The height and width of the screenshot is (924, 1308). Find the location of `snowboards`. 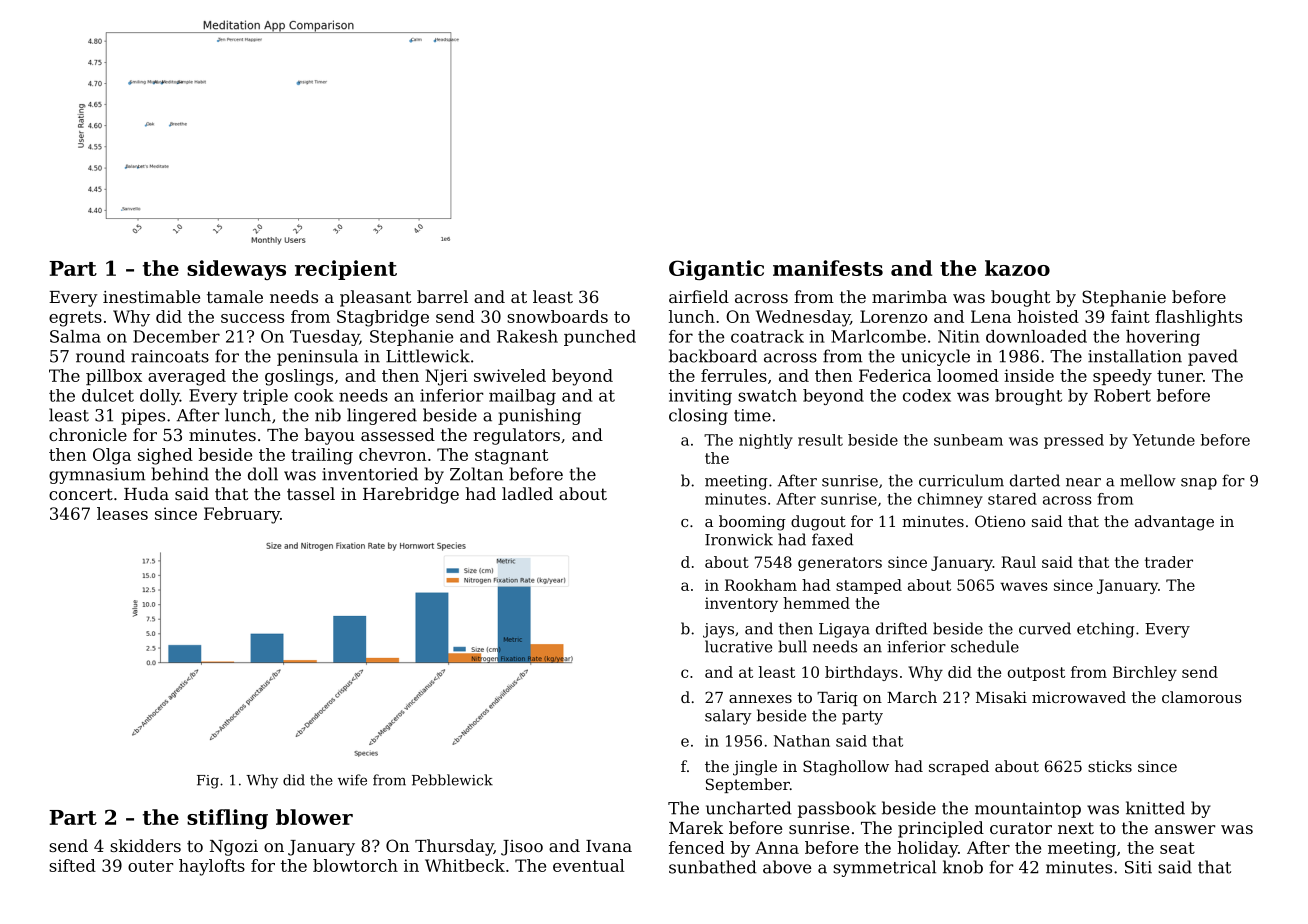

snowboards is located at coordinates (557, 316).
